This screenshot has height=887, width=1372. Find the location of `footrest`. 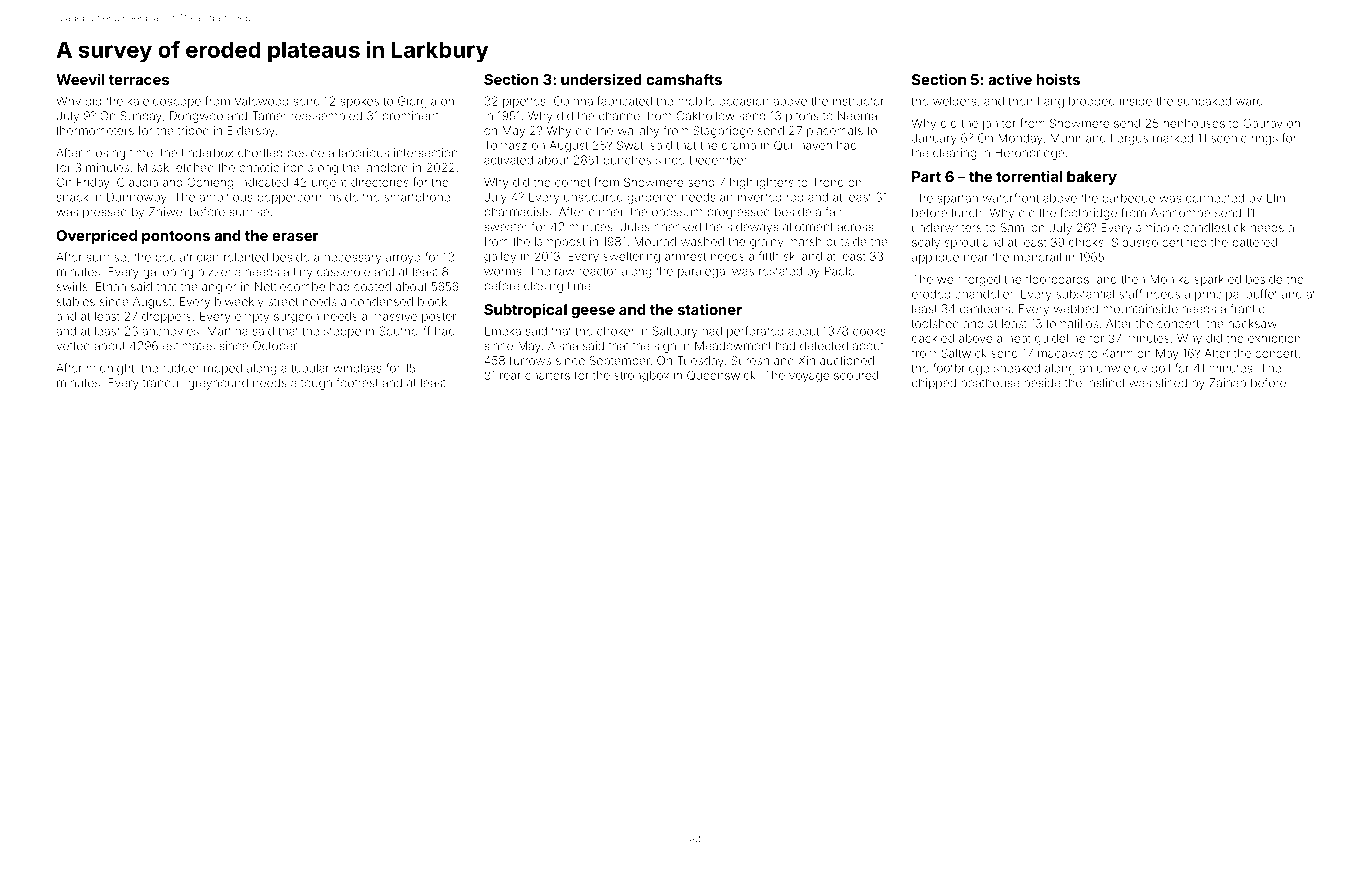

footrest is located at coordinates (357, 383).
